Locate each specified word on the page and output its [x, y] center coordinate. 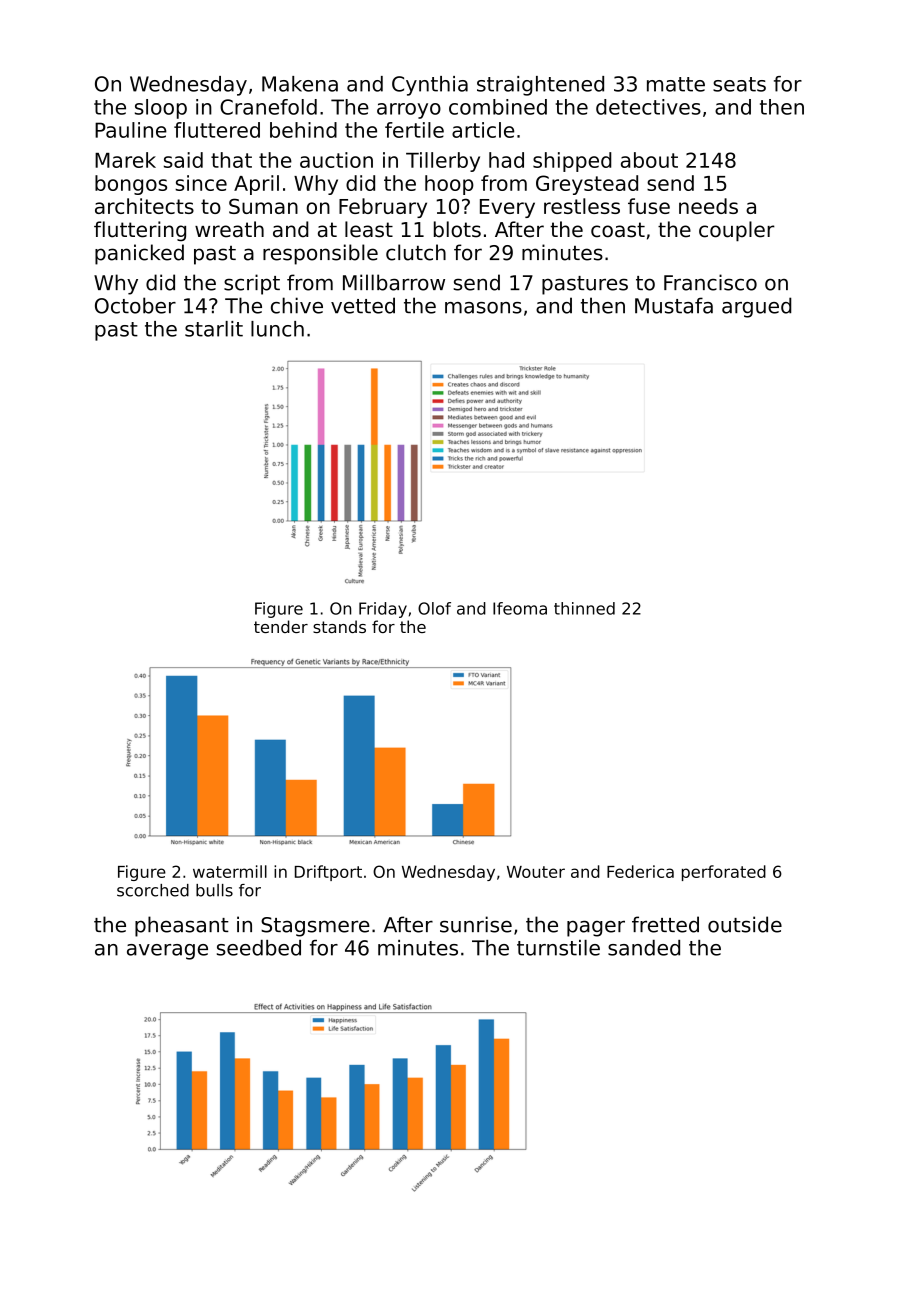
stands [339, 626]
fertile [414, 130]
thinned [584, 608]
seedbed [259, 948]
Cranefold [268, 107]
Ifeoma [520, 608]
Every [507, 208]
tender [281, 626]
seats [739, 84]
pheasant [182, 926]
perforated [724, 873]
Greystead [587, 185]
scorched [153, 890]
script [252, 284]
